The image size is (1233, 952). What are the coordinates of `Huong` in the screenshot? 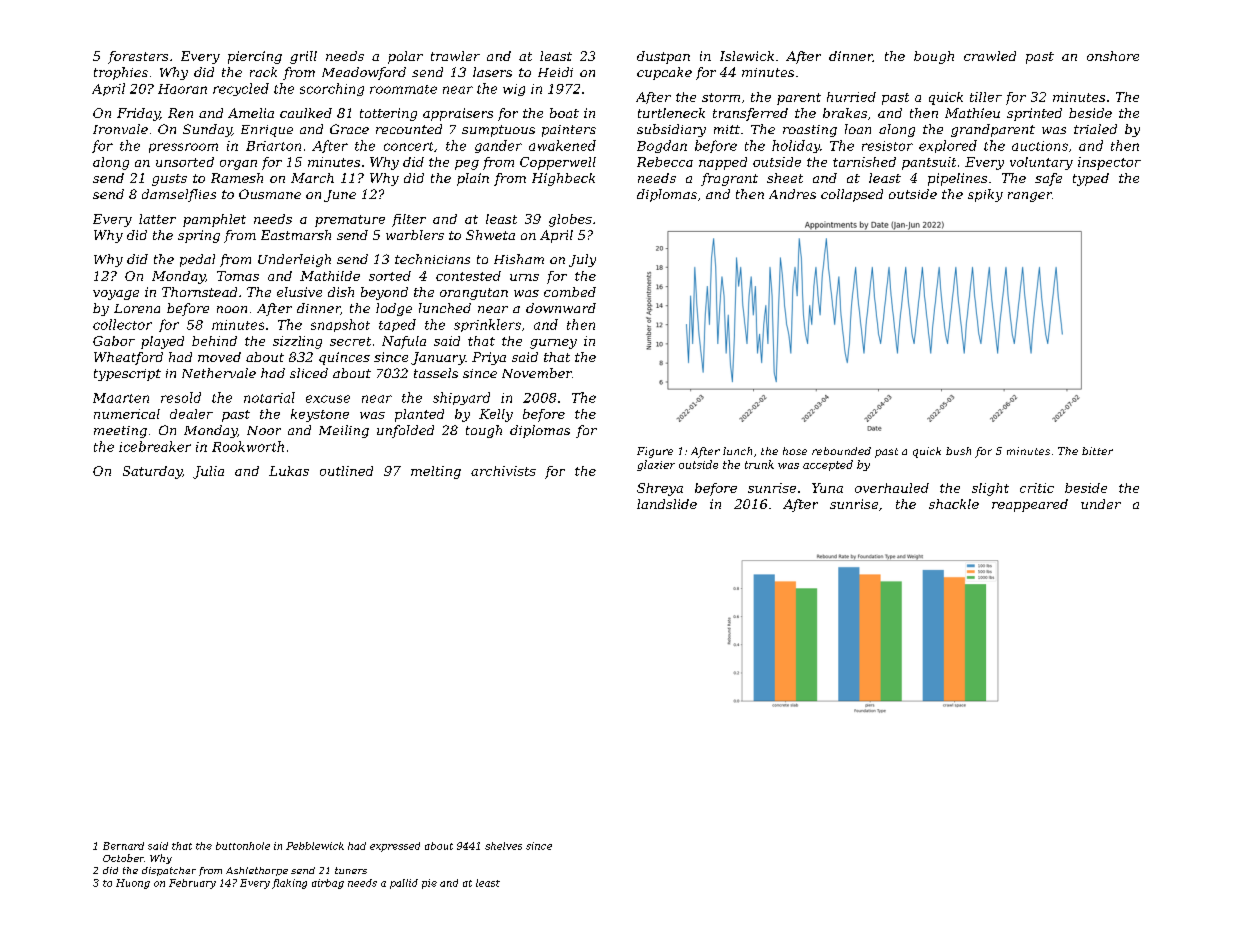 It's located at (133, 884).
